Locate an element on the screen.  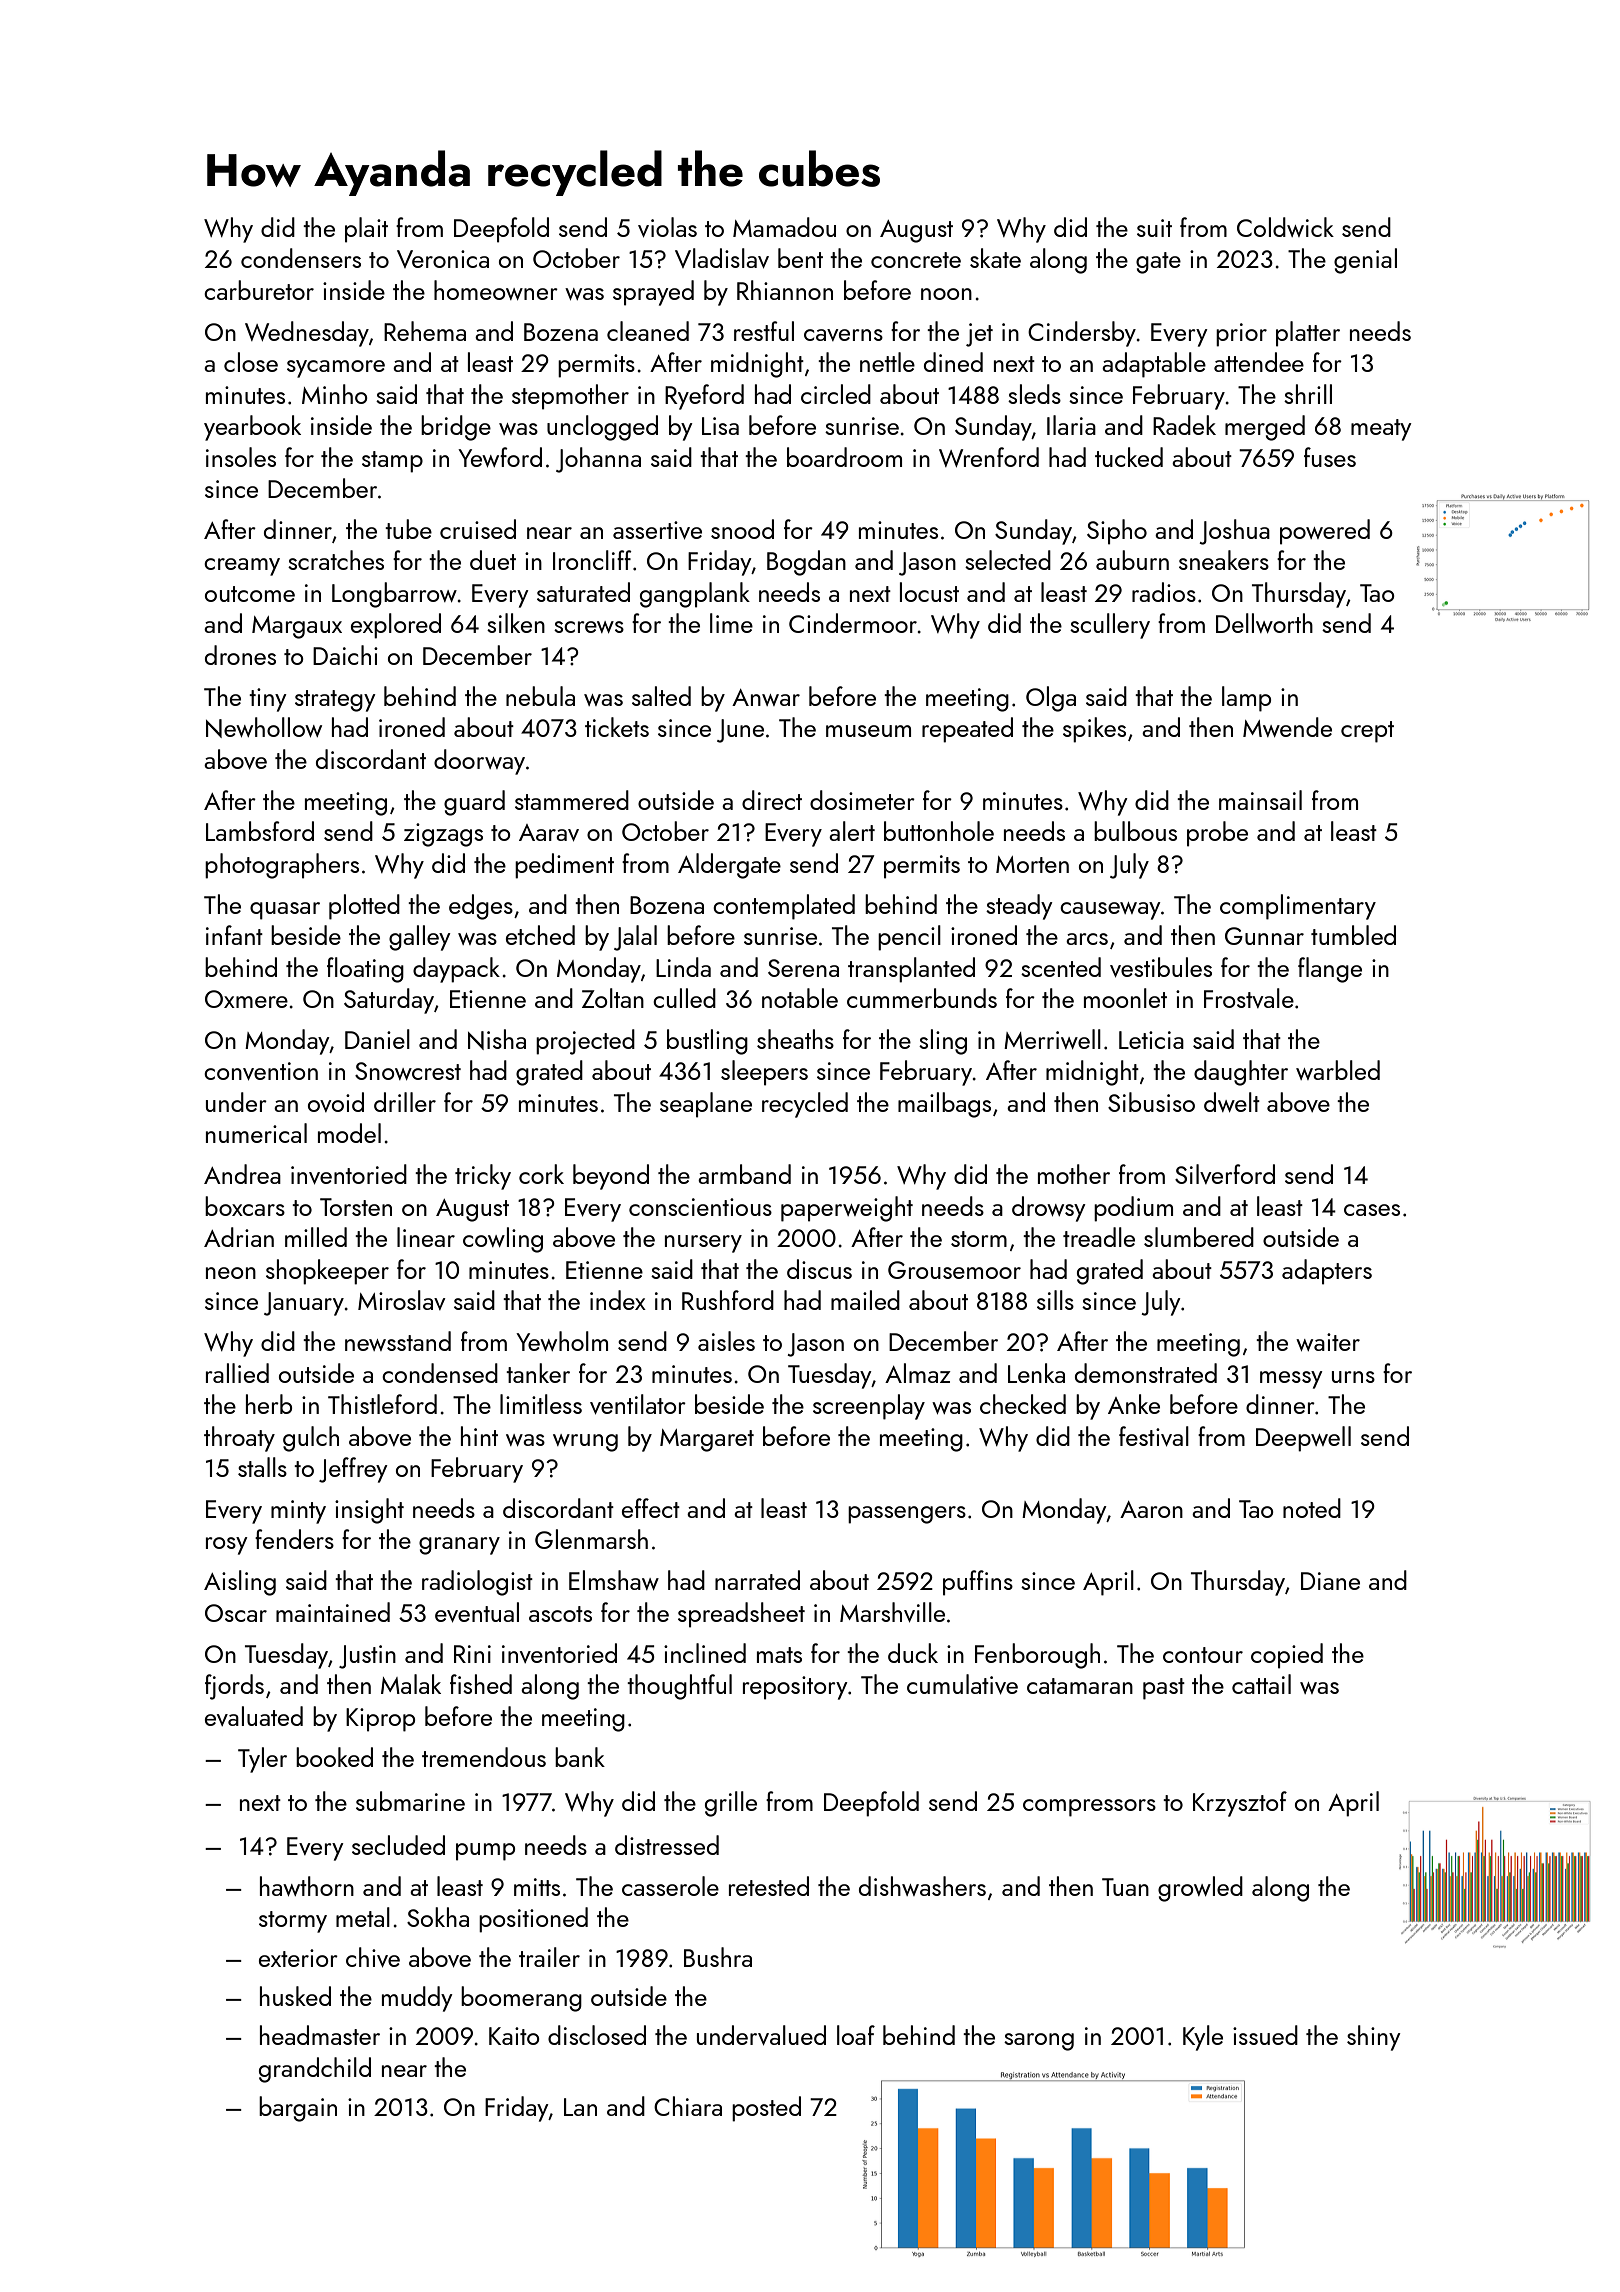
daughter is located at coordinates (1241, 1073).
